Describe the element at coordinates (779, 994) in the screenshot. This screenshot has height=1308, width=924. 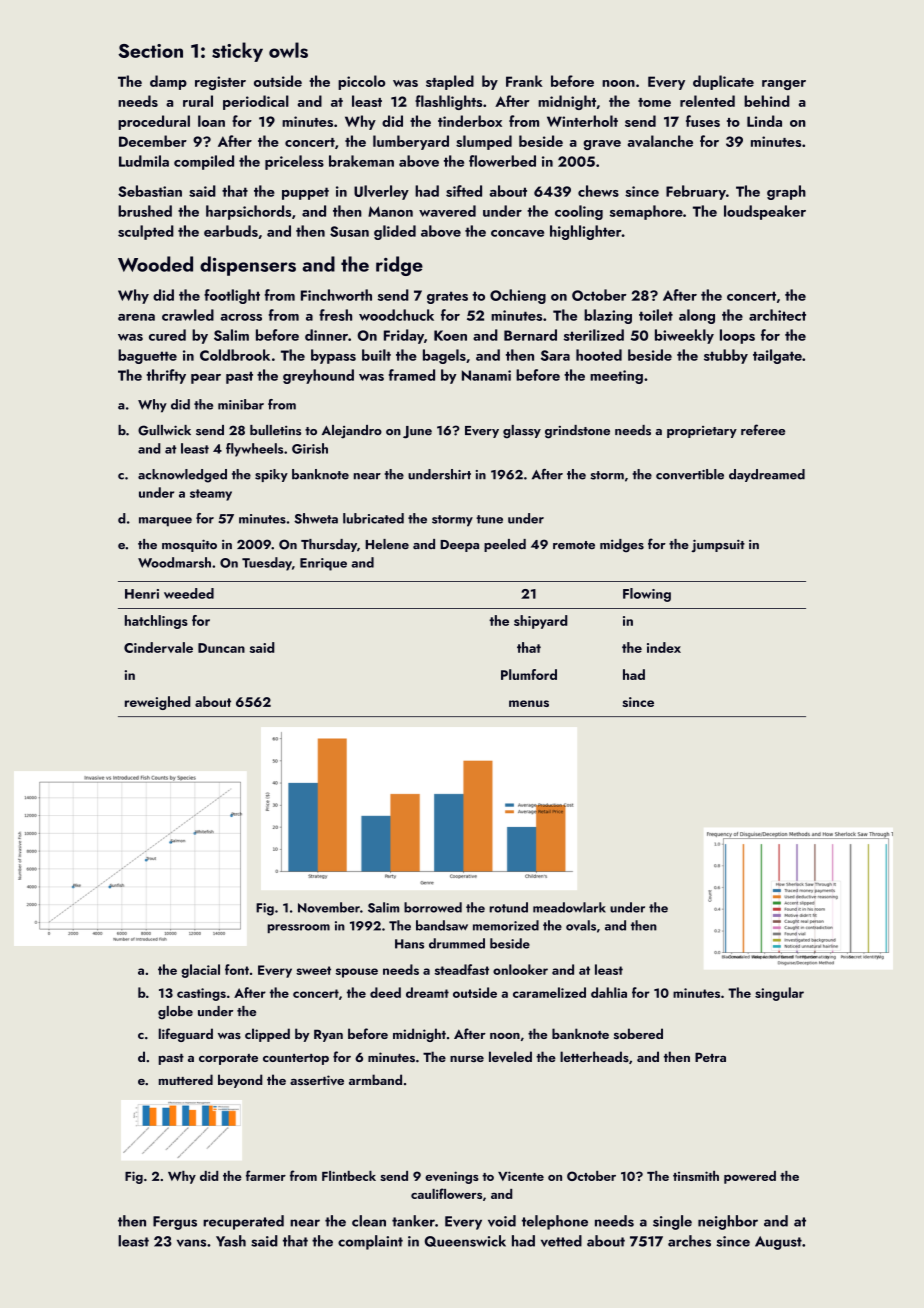
I see `singular` at that location.
